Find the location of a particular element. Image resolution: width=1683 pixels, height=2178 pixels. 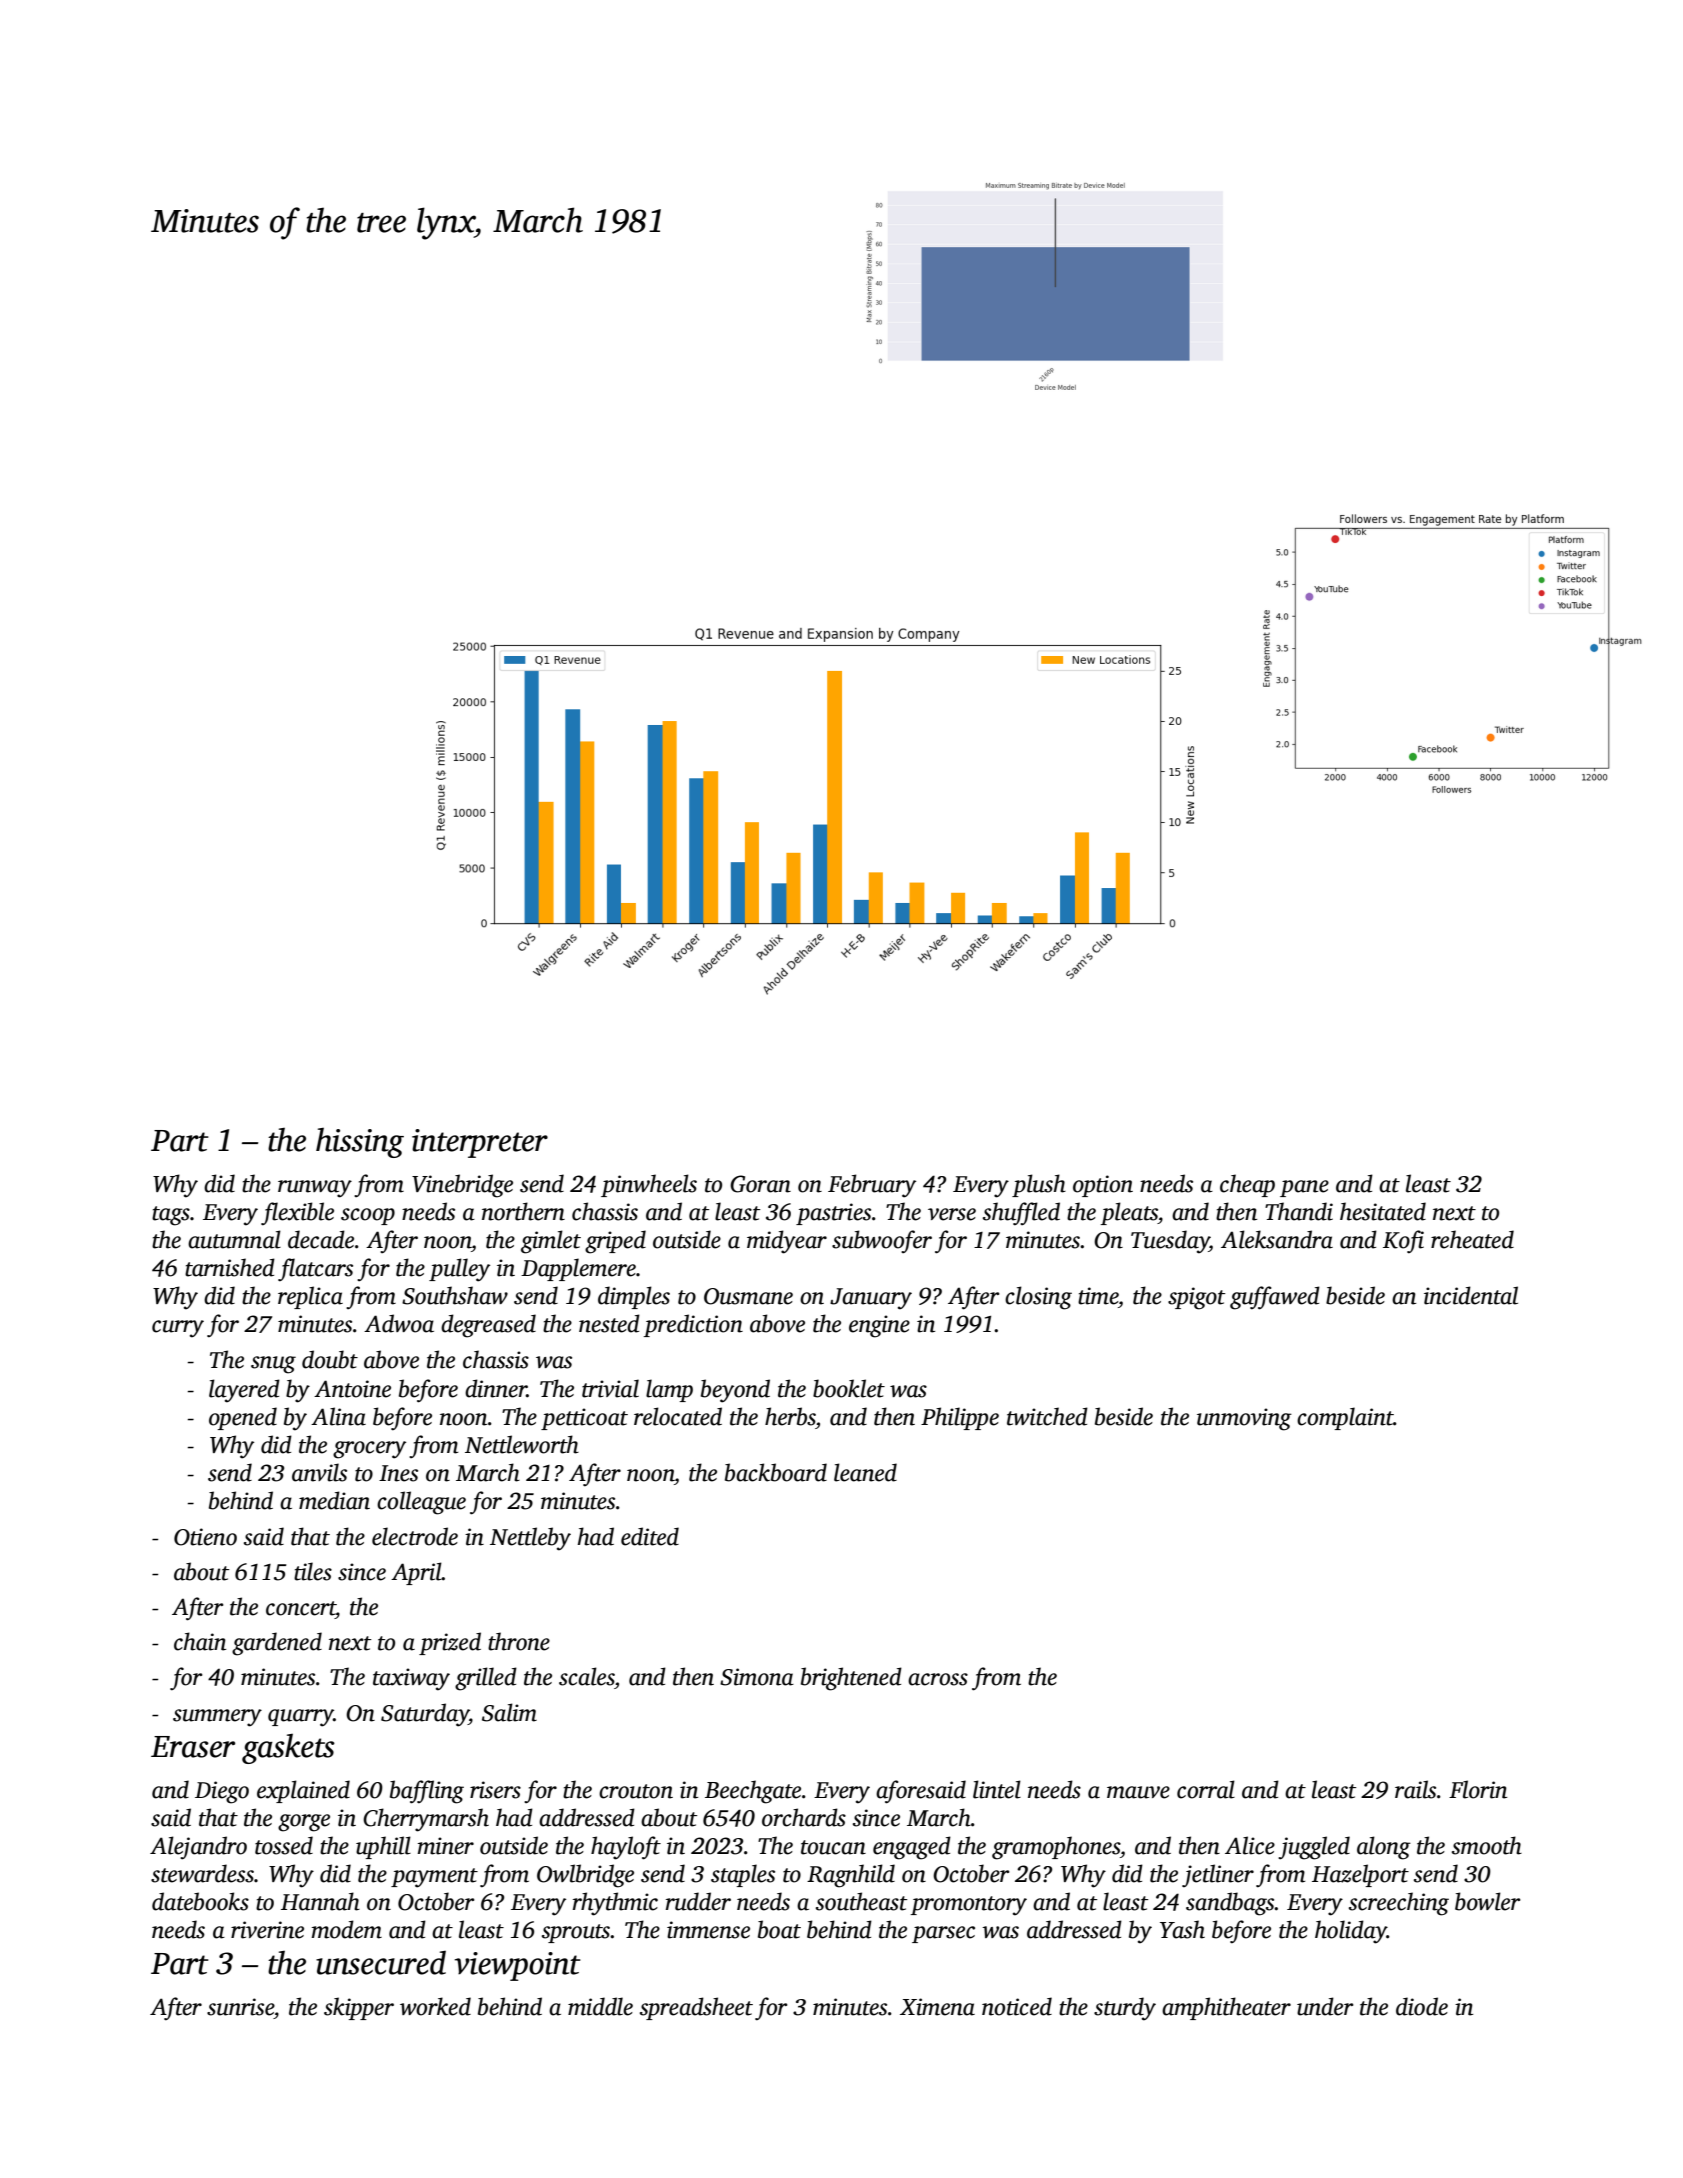

explained is located at coordinates (303, 1791).
